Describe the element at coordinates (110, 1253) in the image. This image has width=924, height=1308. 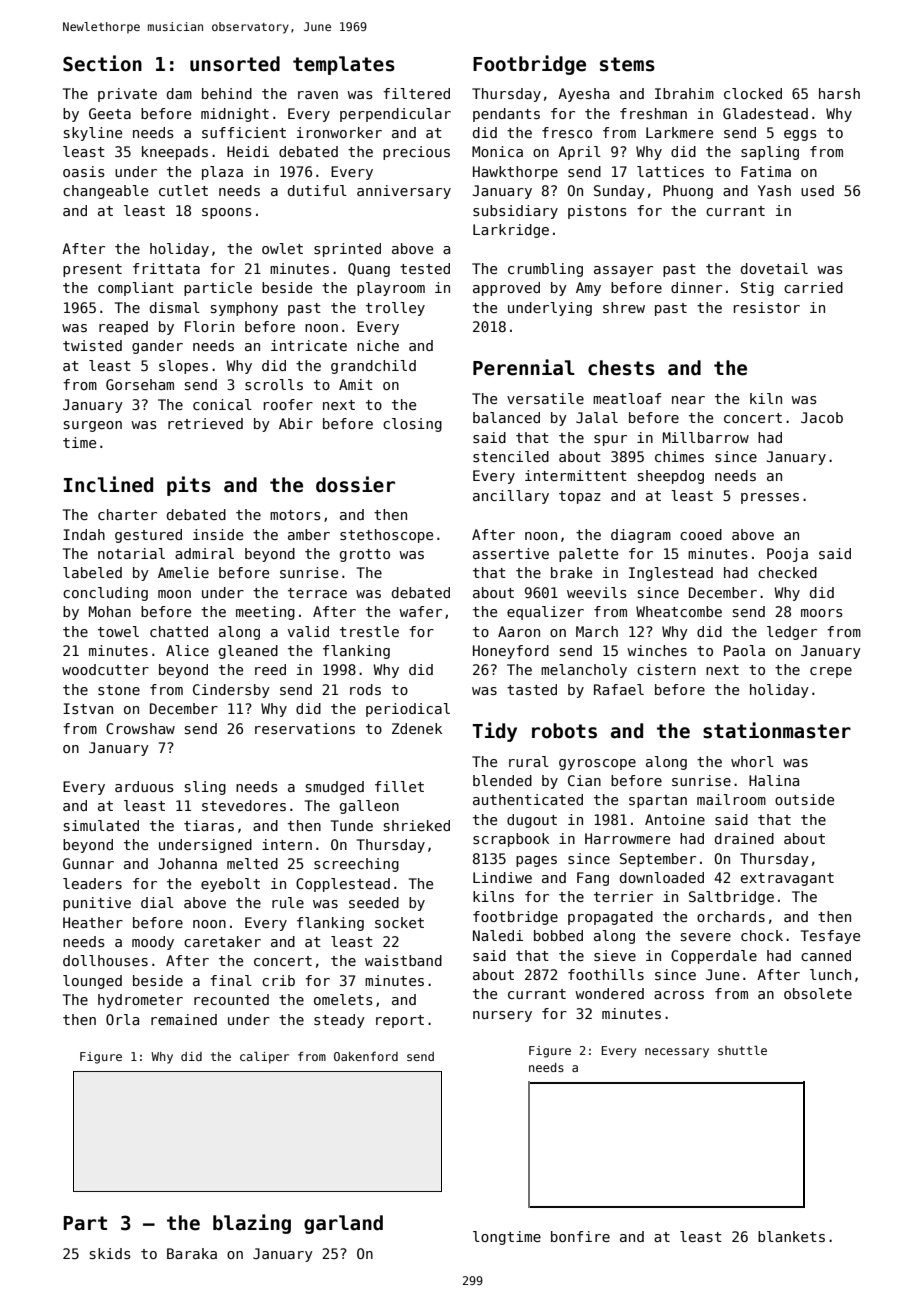
I see `skids` at that location.
